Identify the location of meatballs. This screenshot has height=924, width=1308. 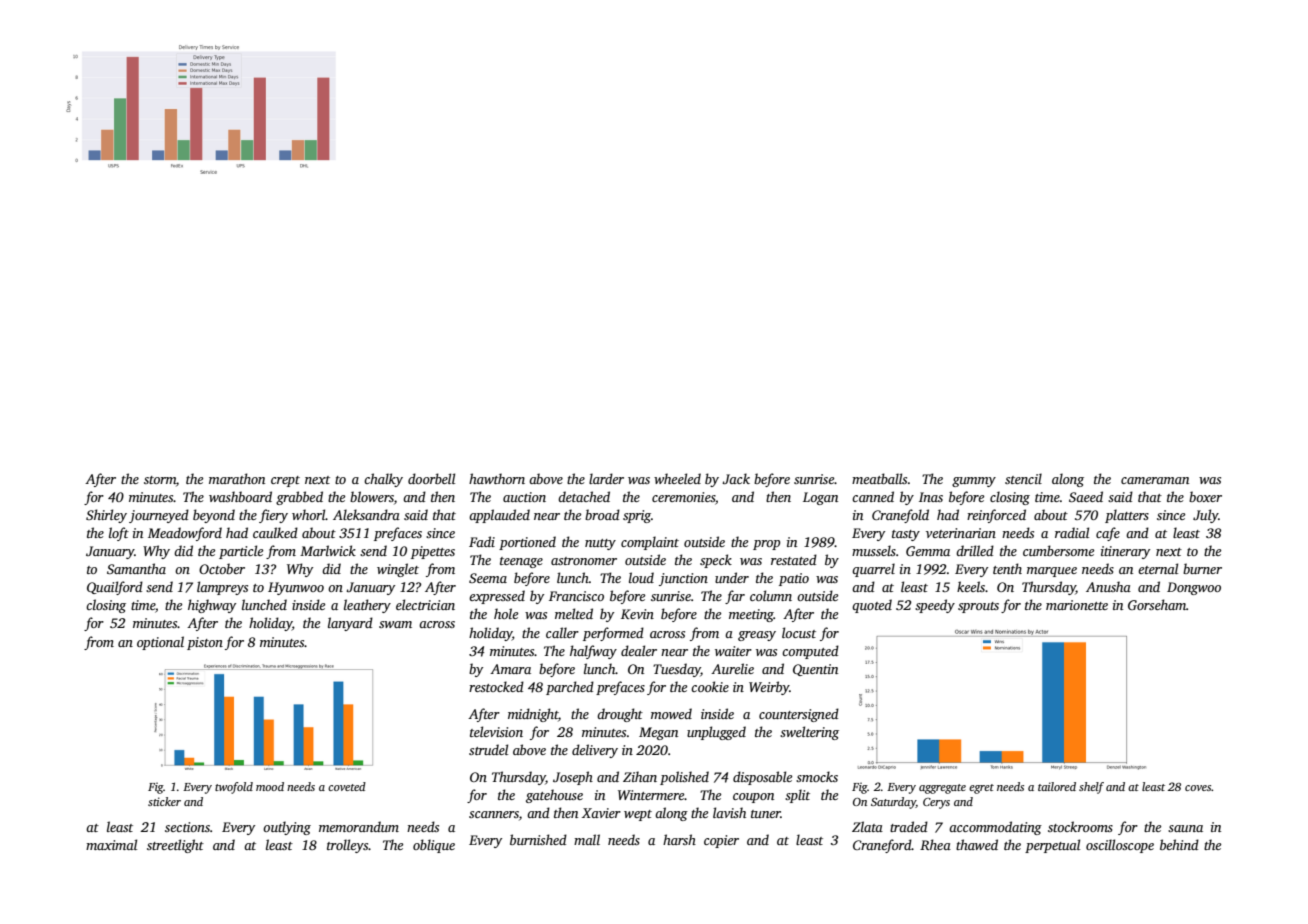
(879, 478).
